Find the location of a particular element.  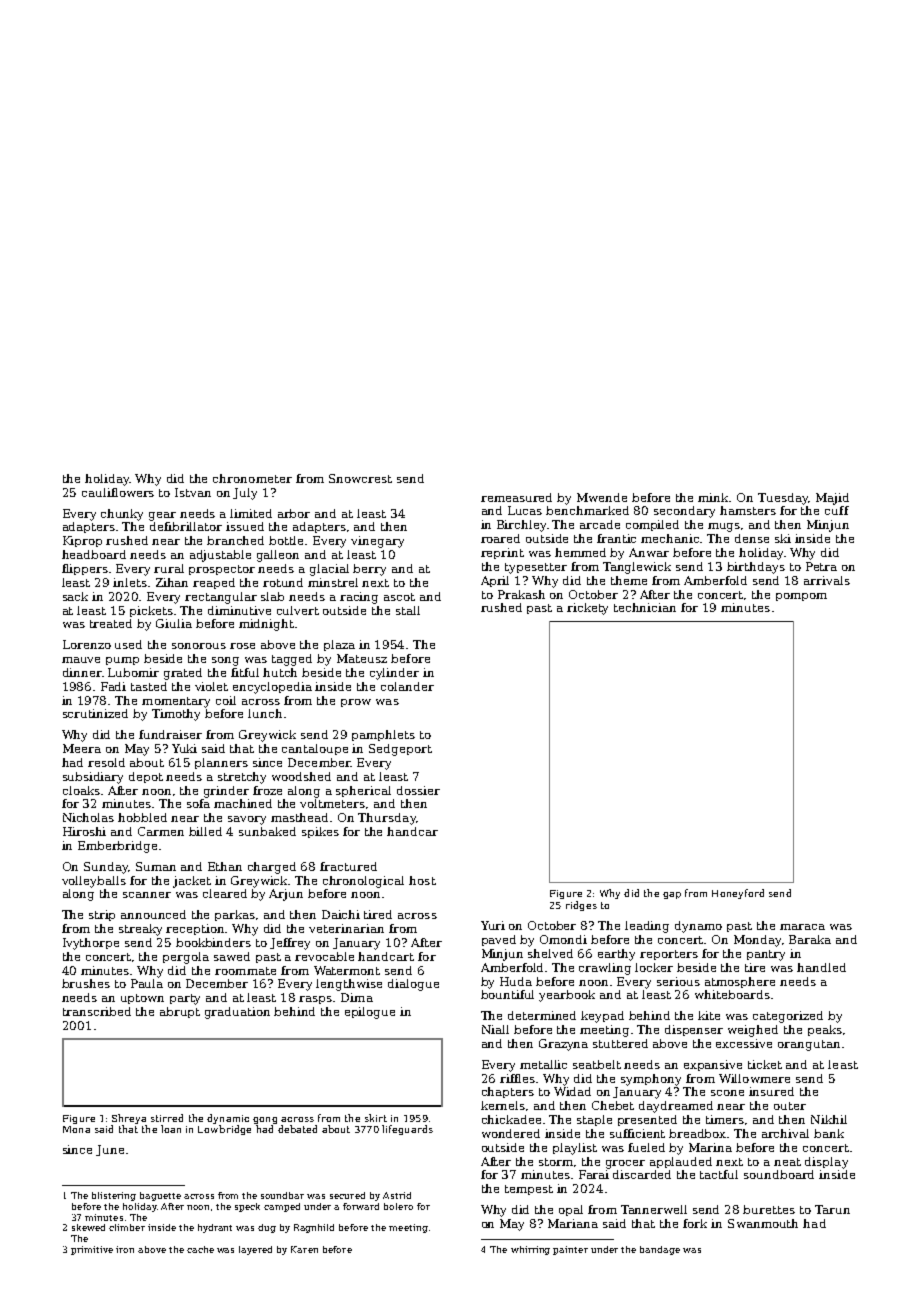

Baraka is located at coordinates (810, 939).
